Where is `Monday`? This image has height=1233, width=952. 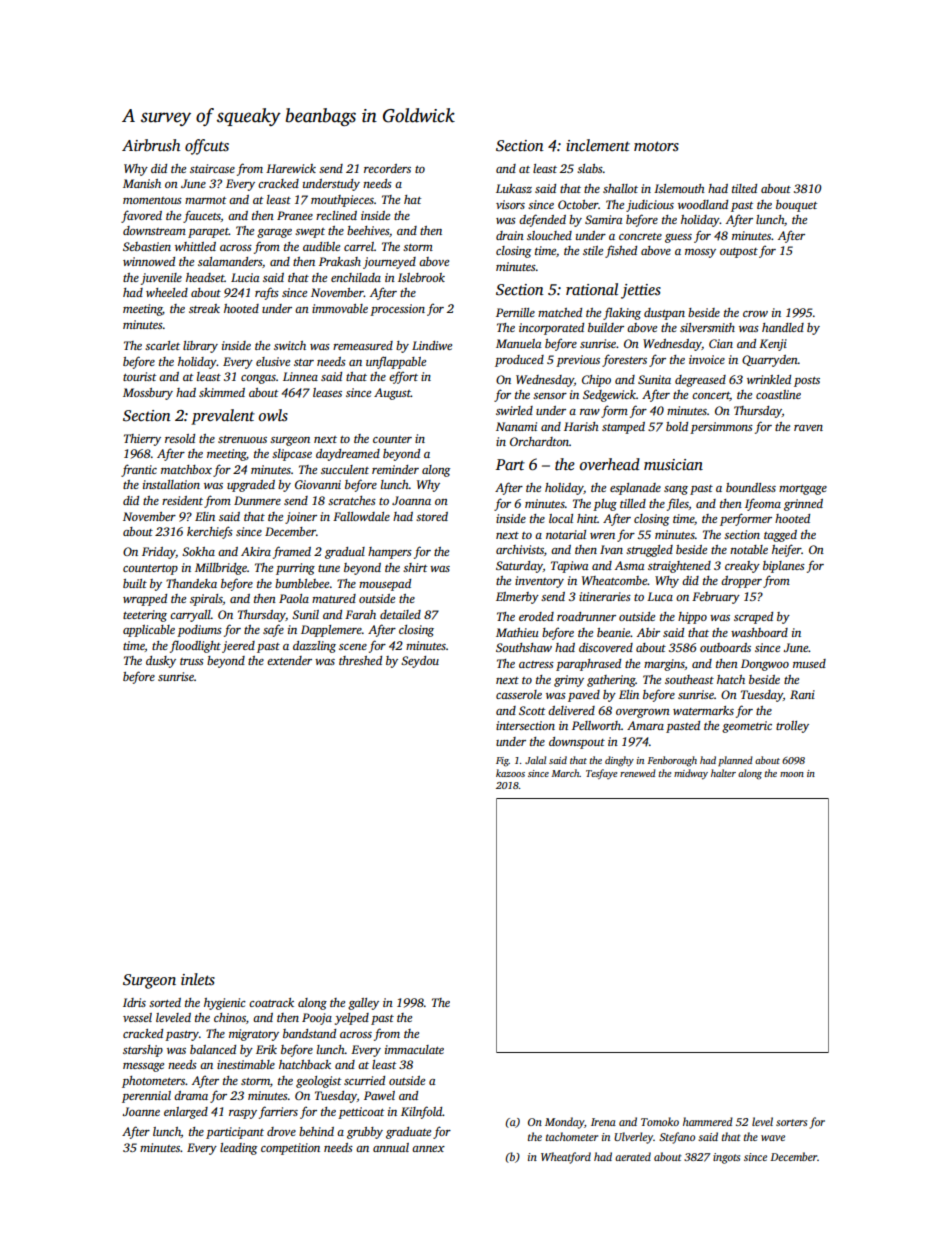 Monday is located at coordinates (564, 1123).
